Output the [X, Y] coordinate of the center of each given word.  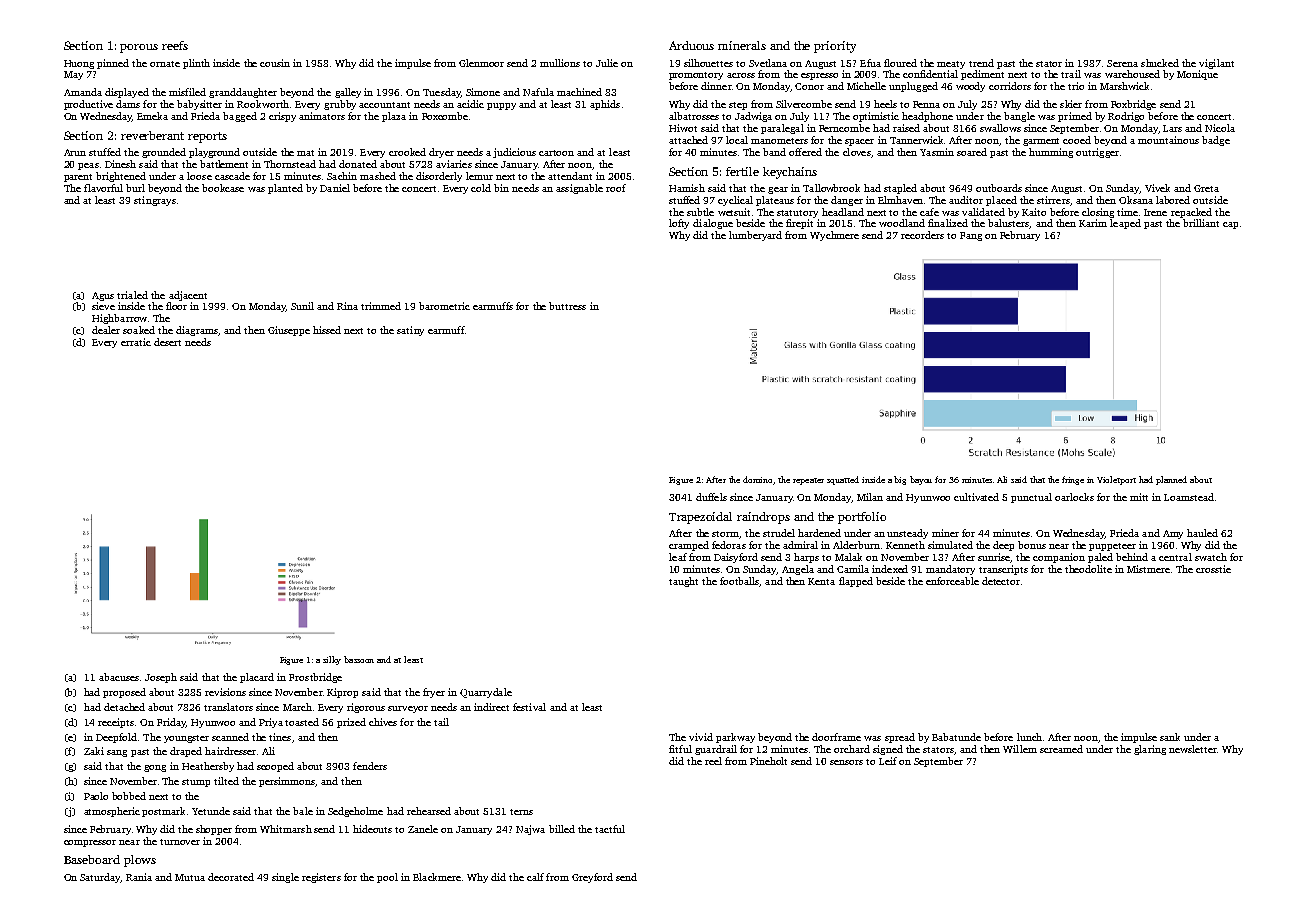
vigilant [1216, 64]
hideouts [372, 829]
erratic [136, 342]
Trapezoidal [700, 518]
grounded [164, 153]
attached [688, 140]
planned [1171, 480]
